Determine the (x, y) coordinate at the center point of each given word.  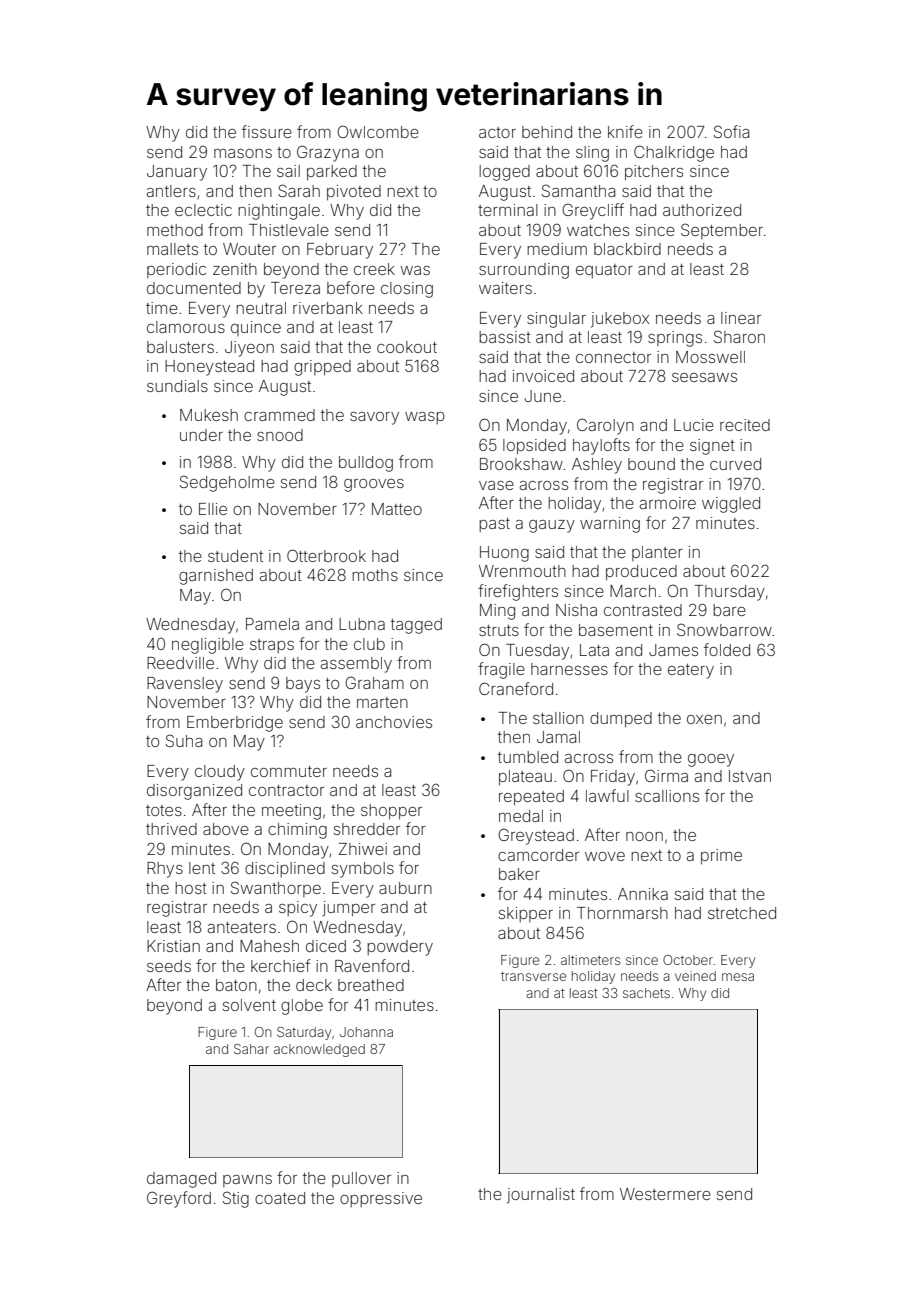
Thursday (730, 593)
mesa (738, 977)
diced (326, 946)
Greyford (179, 1199)
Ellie (213, 509)
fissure (267, 131)
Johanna (366, 1032)
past (494, 525)
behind (547, 132)
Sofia (731, 131)
